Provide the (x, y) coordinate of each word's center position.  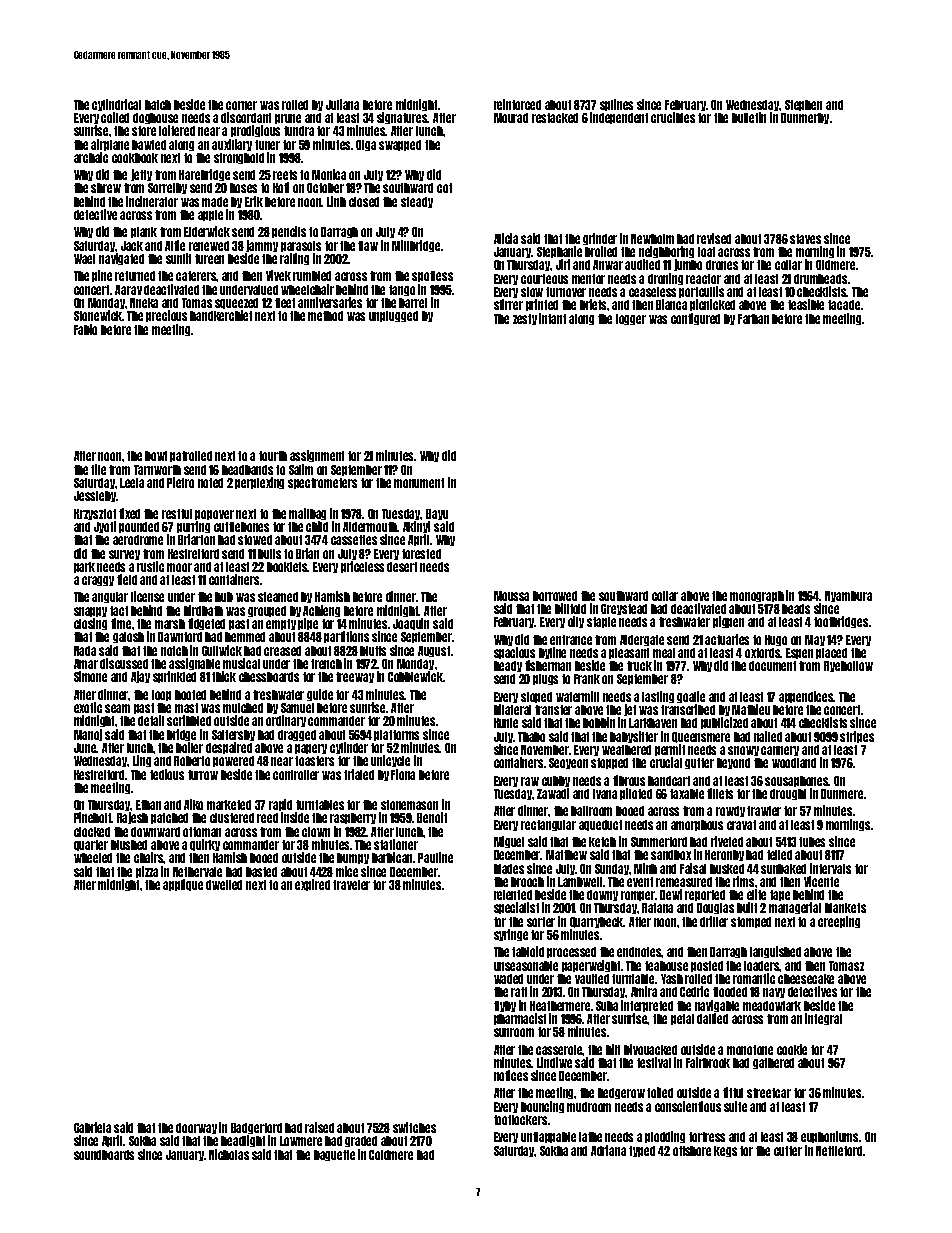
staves (805, 239)
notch (174, 651)
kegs (725, 1151)
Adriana (608, 1150)
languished (775, 952)
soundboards (104, 1155)
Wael (84, 259)
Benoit (432, 817)
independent (619, 118)
